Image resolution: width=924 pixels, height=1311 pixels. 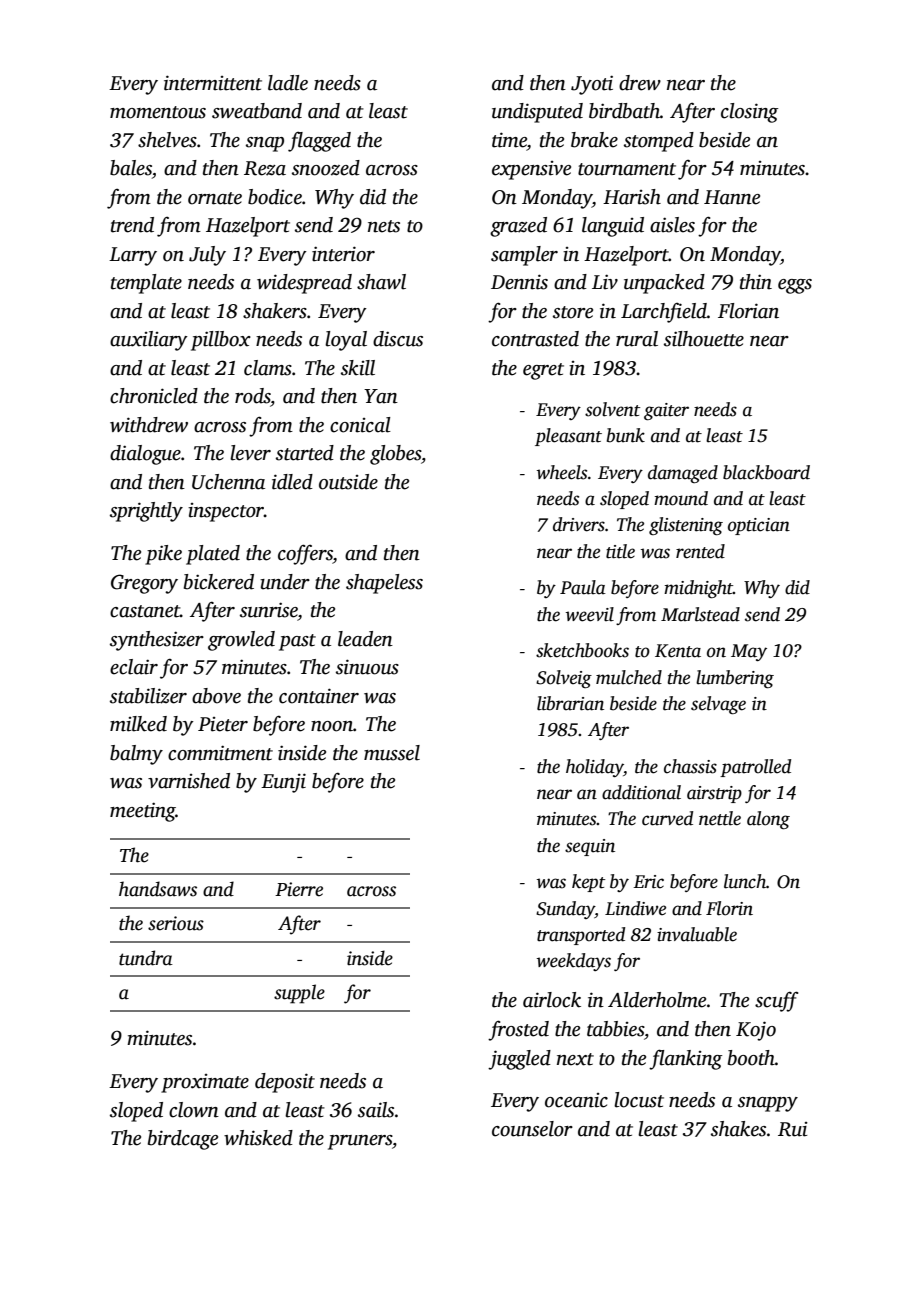 What do you see at coordinates (537, 113) in the document?
I see `undisputed` at bounding box center [537, 113].
